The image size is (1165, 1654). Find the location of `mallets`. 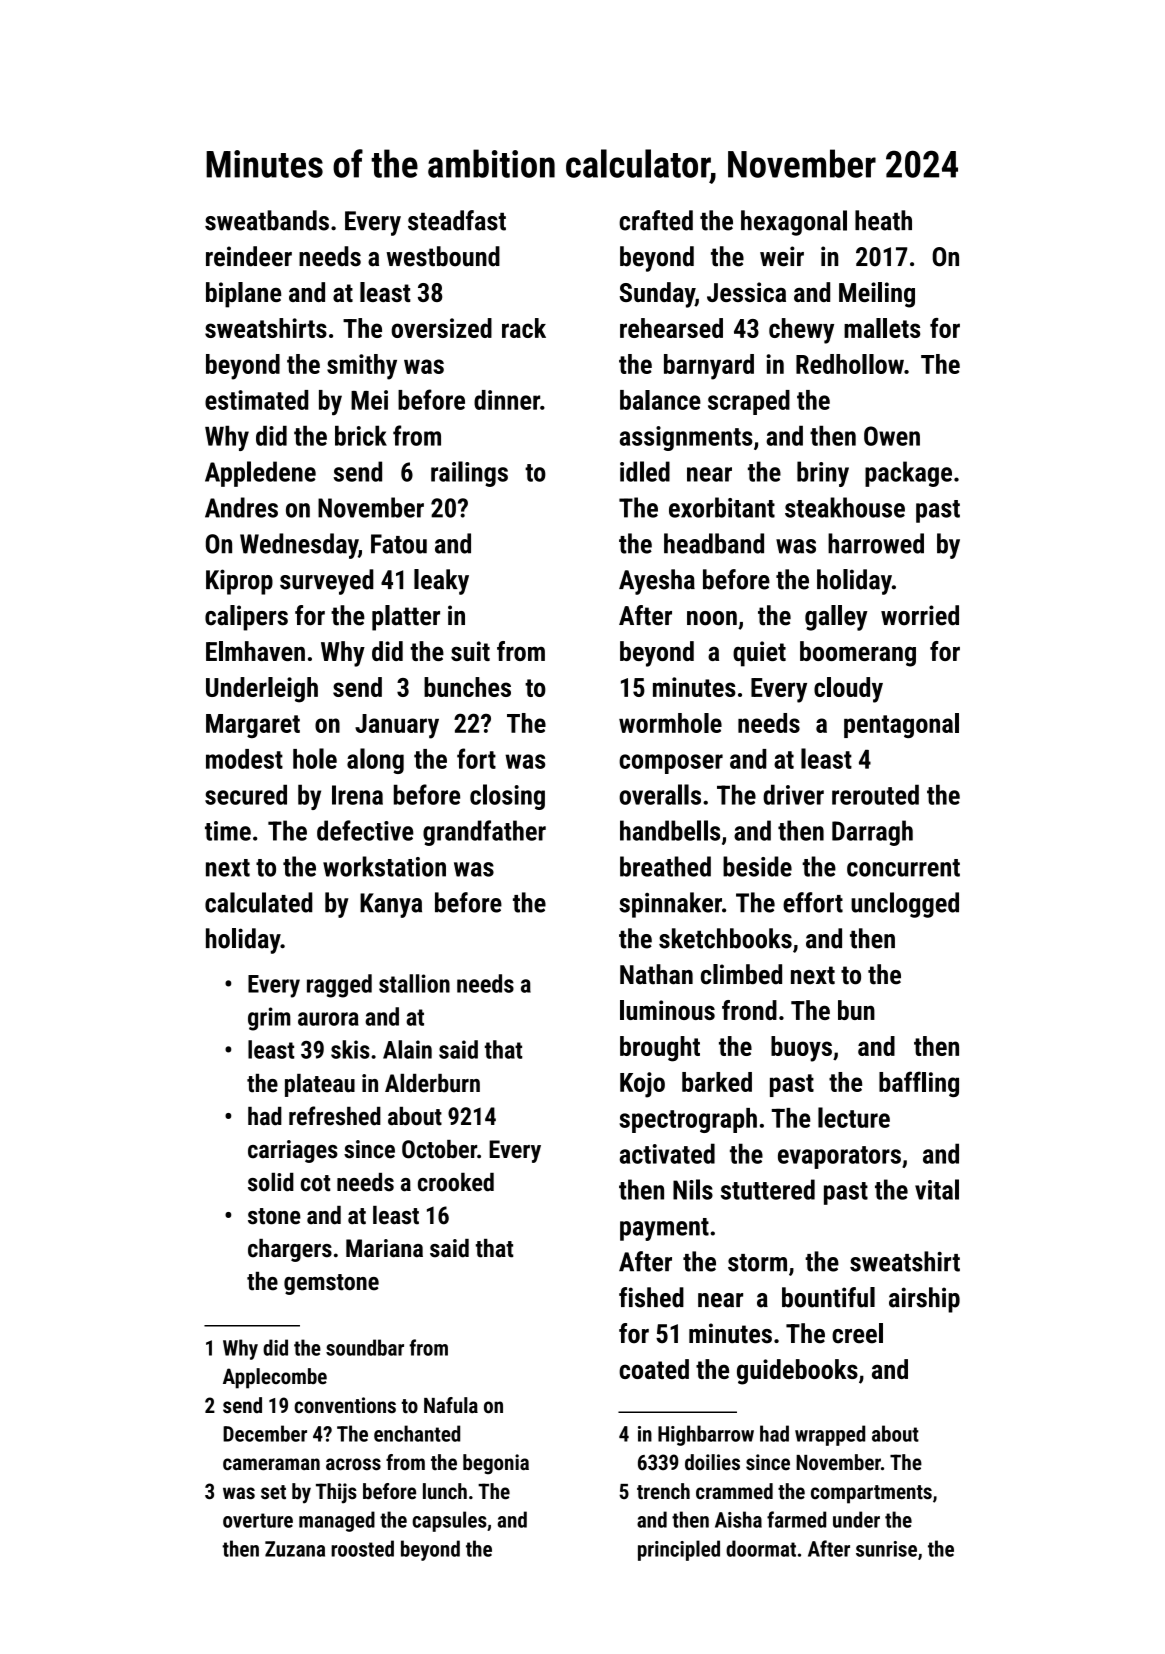

mallets is located at coordinates (882, 328).
